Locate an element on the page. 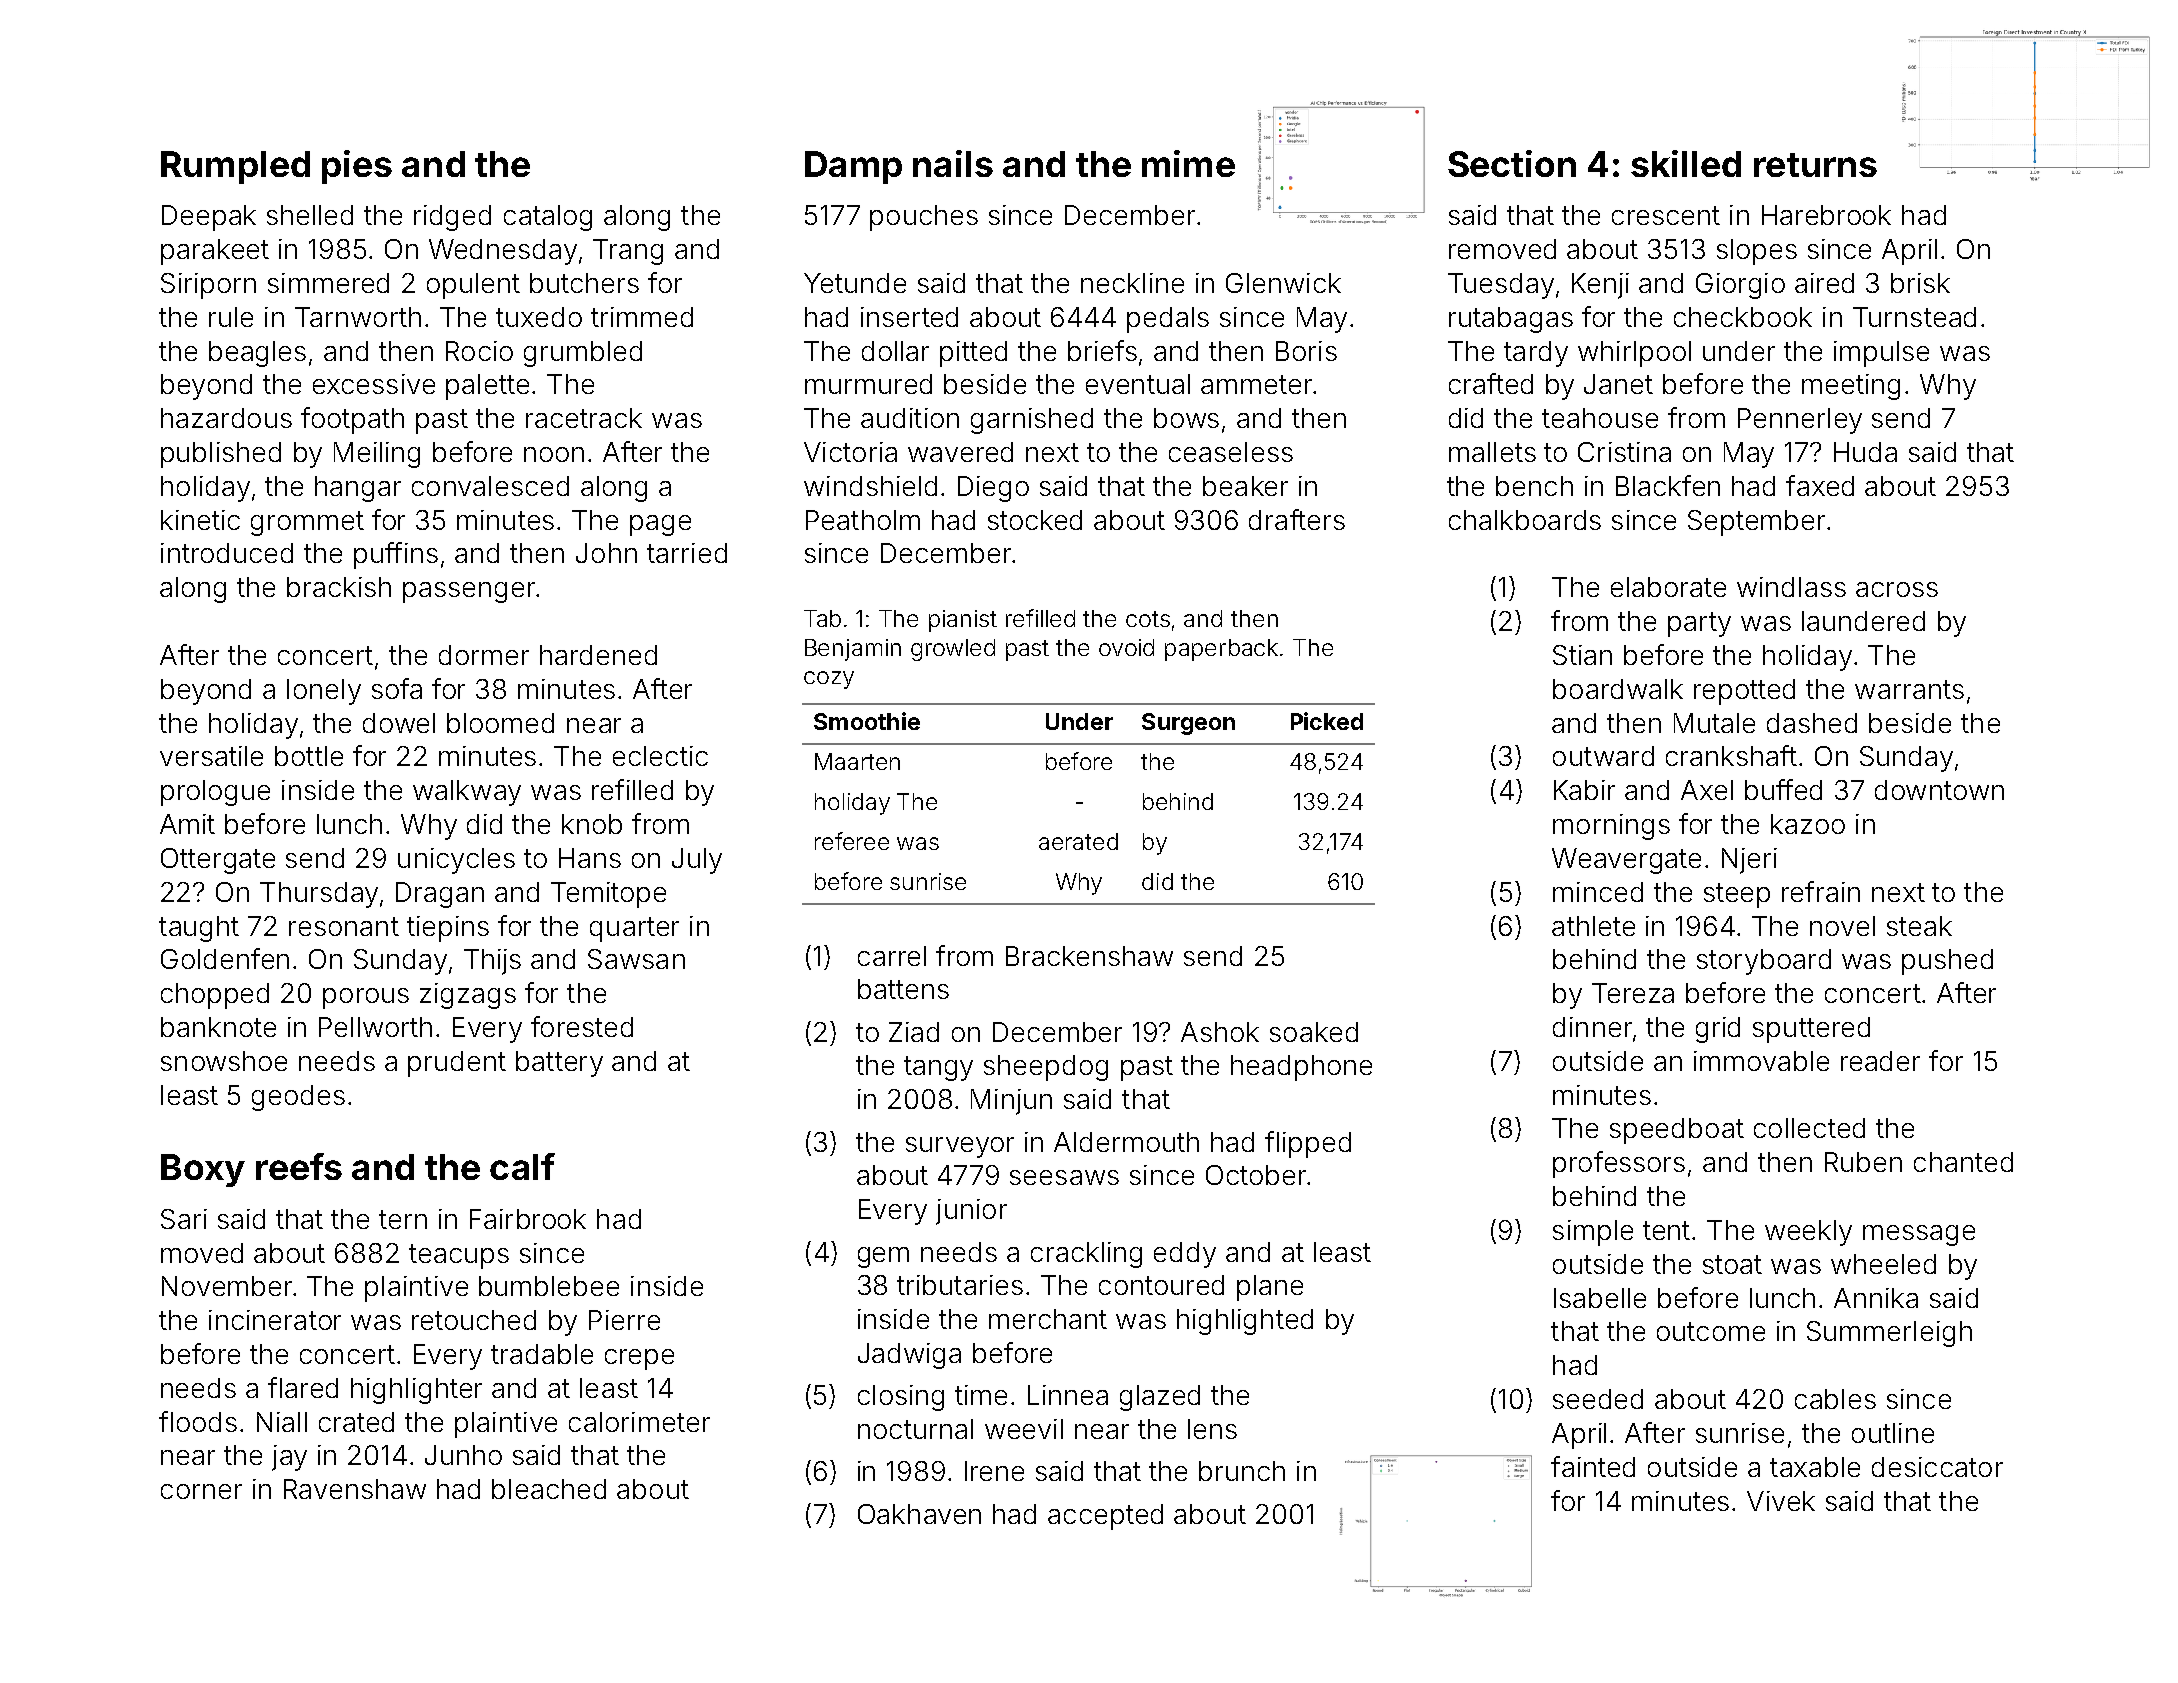  bottle is located at coordinates (309, 756).
